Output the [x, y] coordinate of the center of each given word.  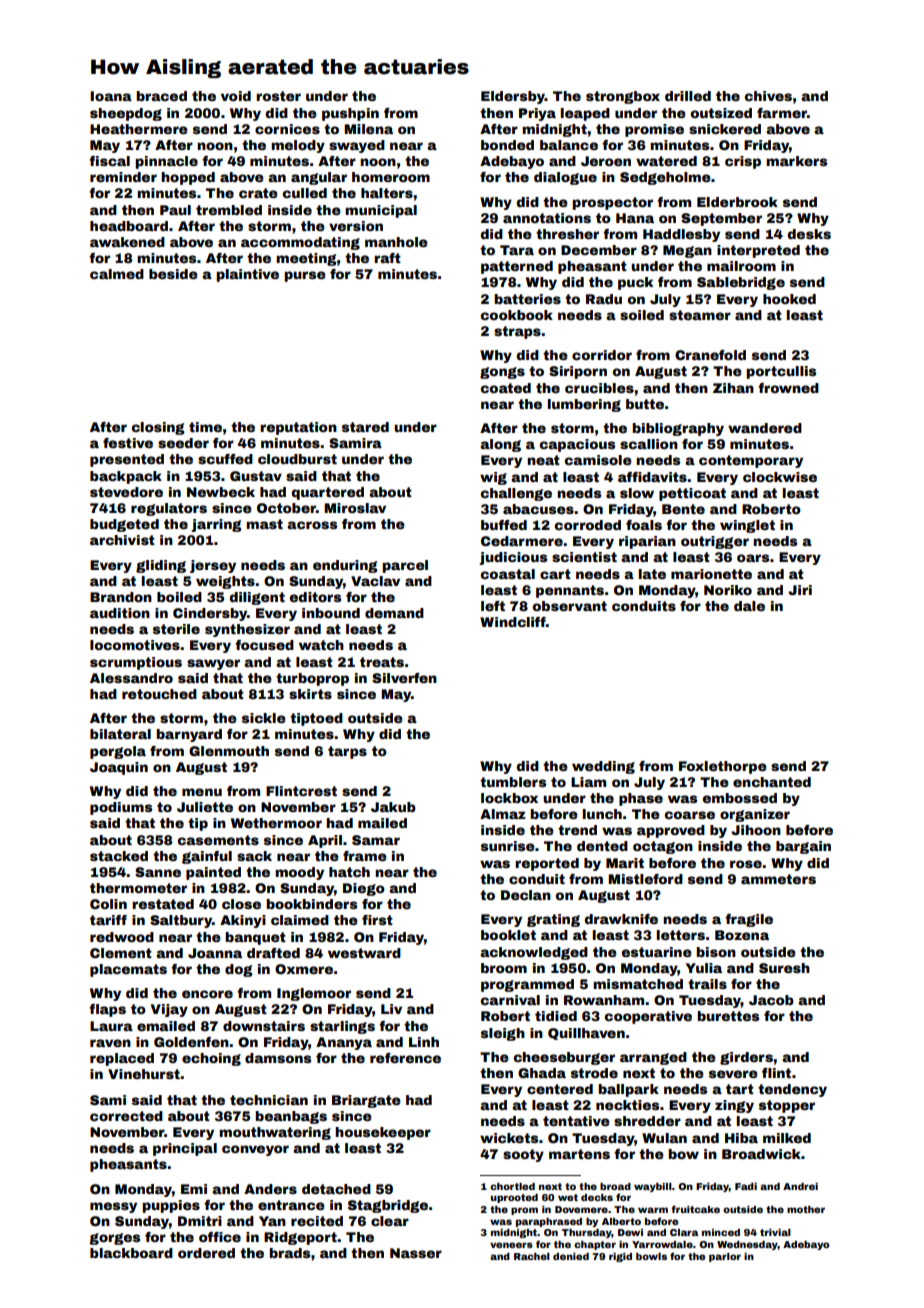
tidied [556, 1016]
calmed [117, 274]
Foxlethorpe [723, 767]
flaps [107, 1010]
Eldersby [513, 97]
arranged [653, 1058]
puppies [171, 1206]
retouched [159, 694]
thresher [567, 234]
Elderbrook [737, 202]
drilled [688, 96]
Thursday [587, 1233]
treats [382, 662]
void [236, 96]
